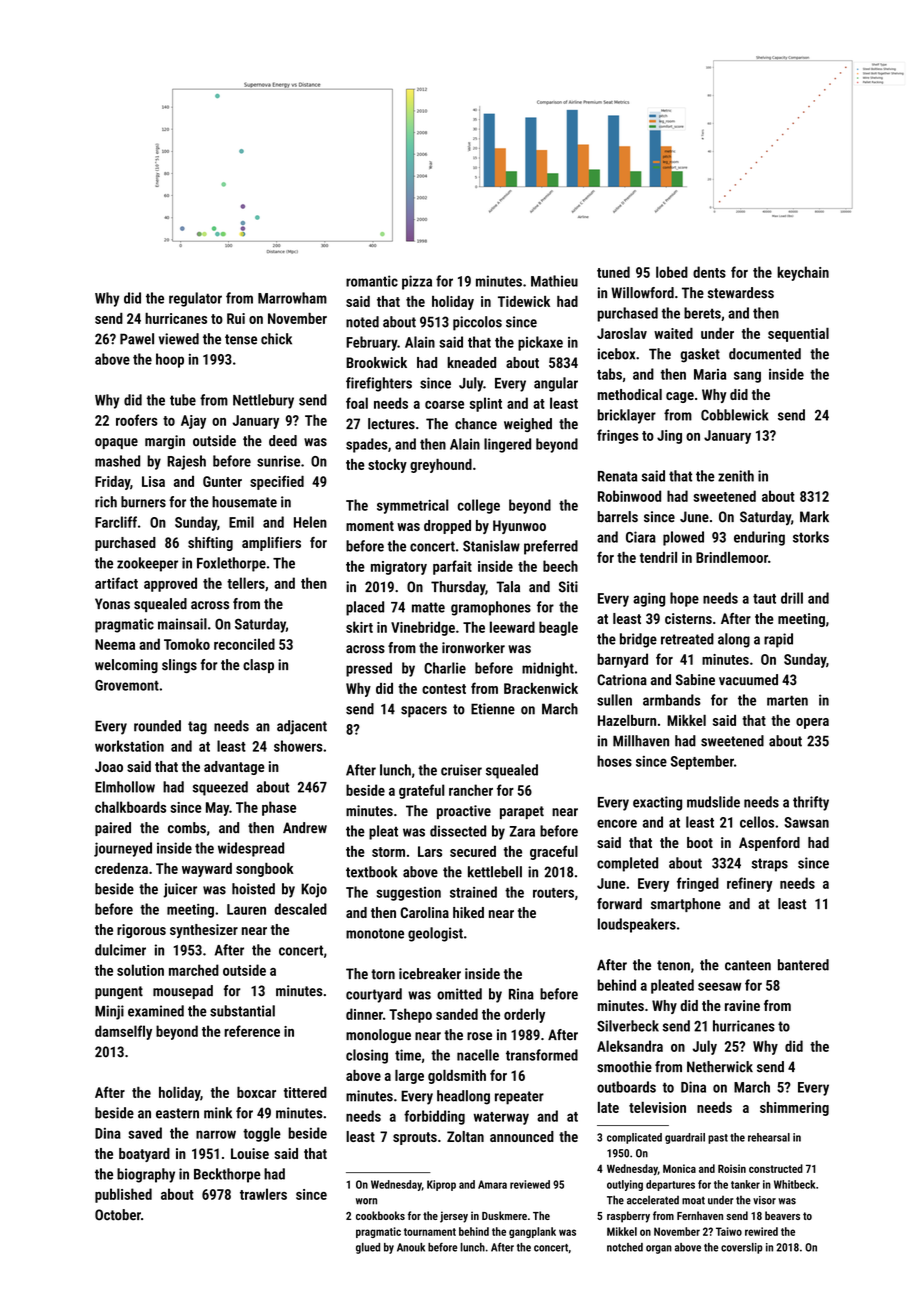 This screenshot has width=924, height=1308. What do you see at coordinates (554, 281) in the screenshot?
I see `Mathieu` at bounding box center [554, 281].
